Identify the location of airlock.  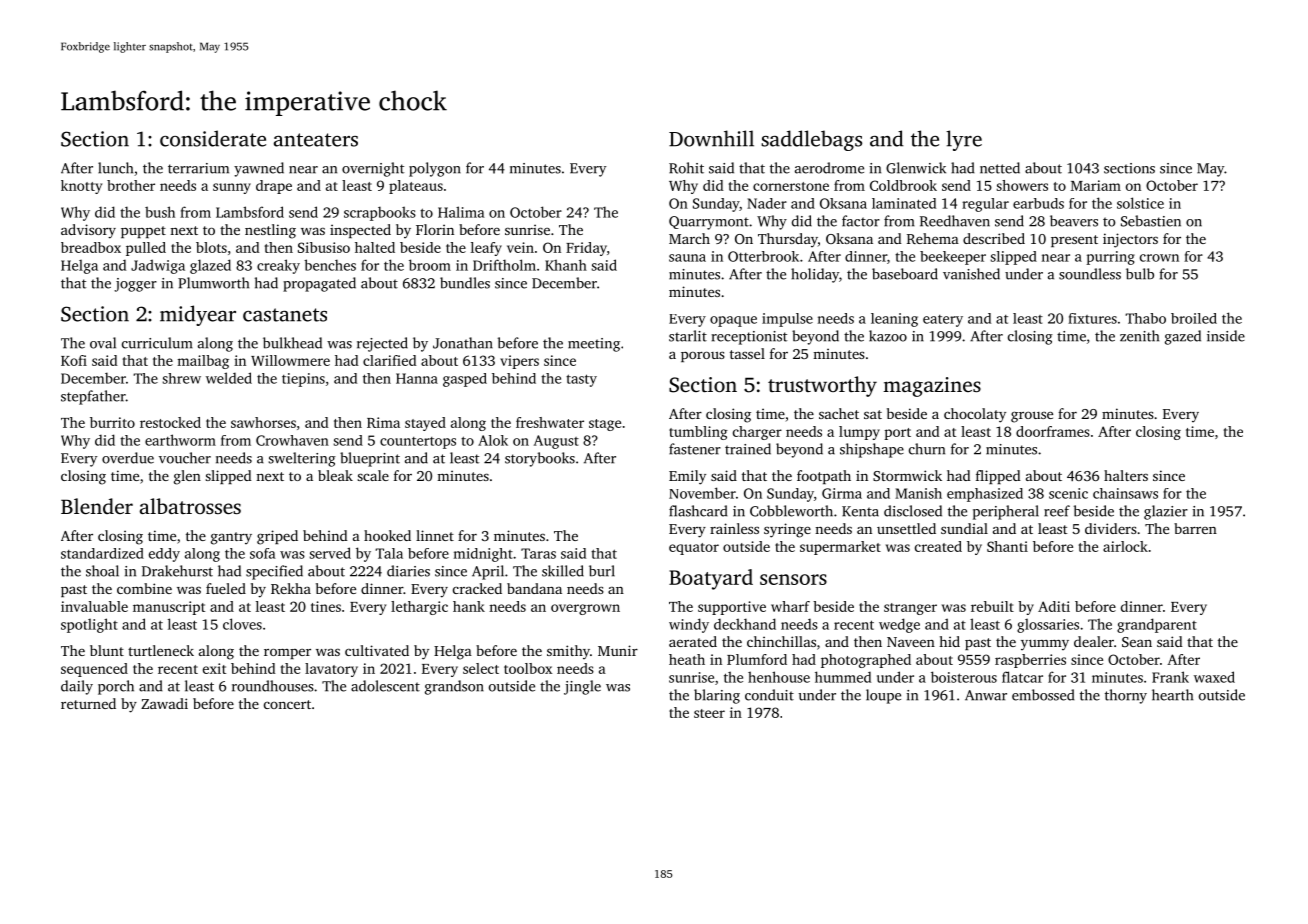
(1125, 546).
